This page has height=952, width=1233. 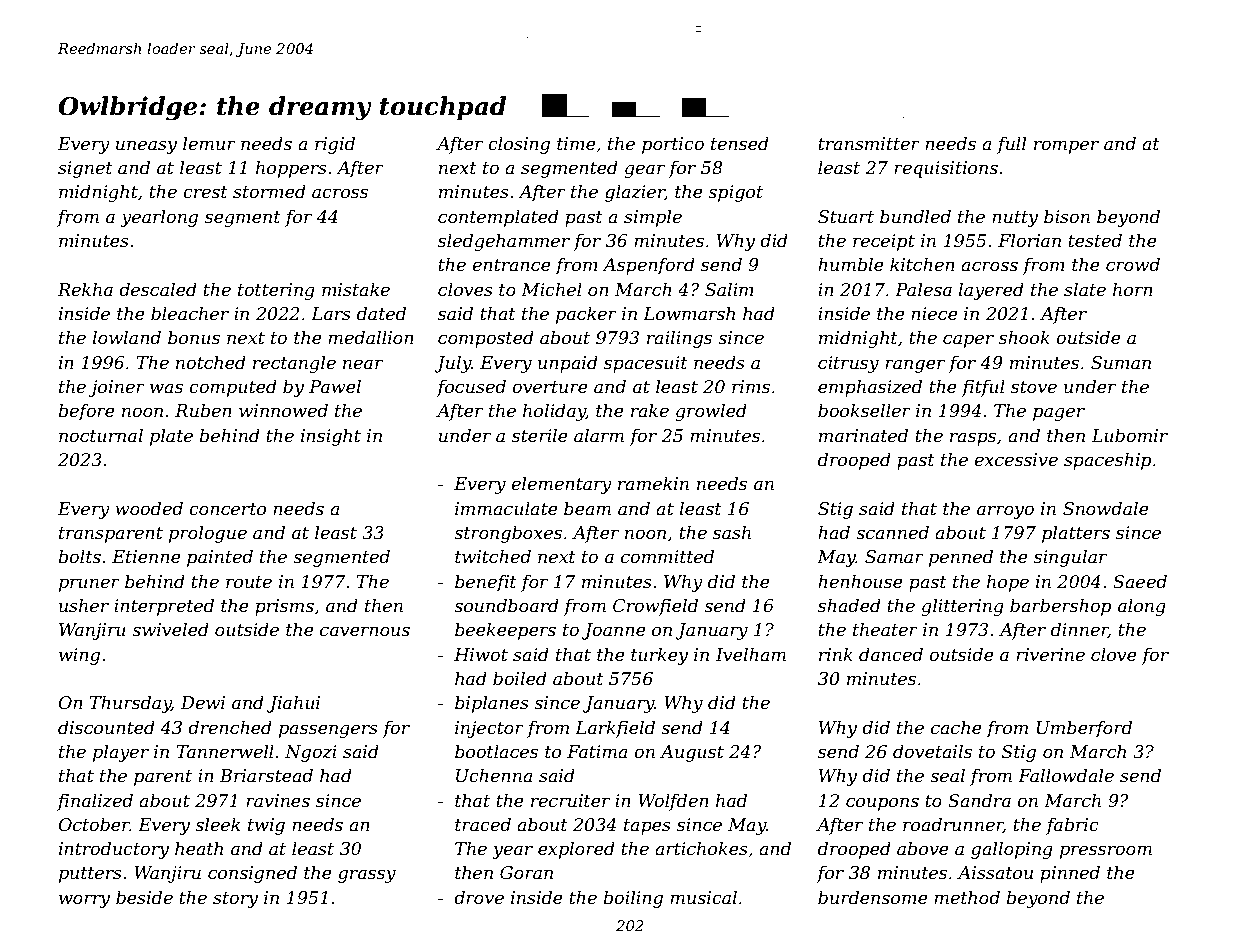 What do you see at coordinates (144, 897) in the page?
I see `beside` at bounding box center [144, 897].
